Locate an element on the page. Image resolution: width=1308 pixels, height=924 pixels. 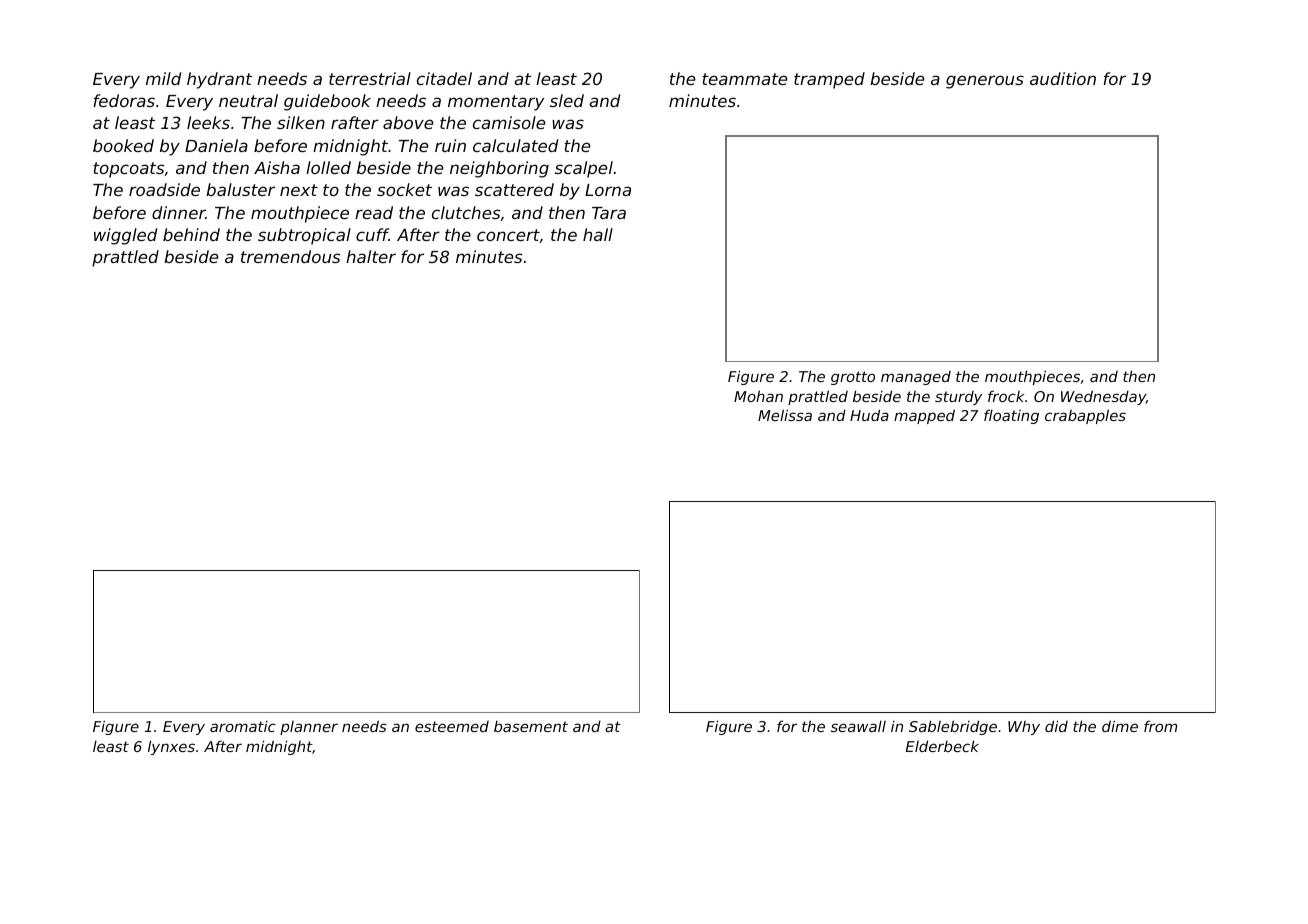
grotto is located at coordinates (853, 378).
